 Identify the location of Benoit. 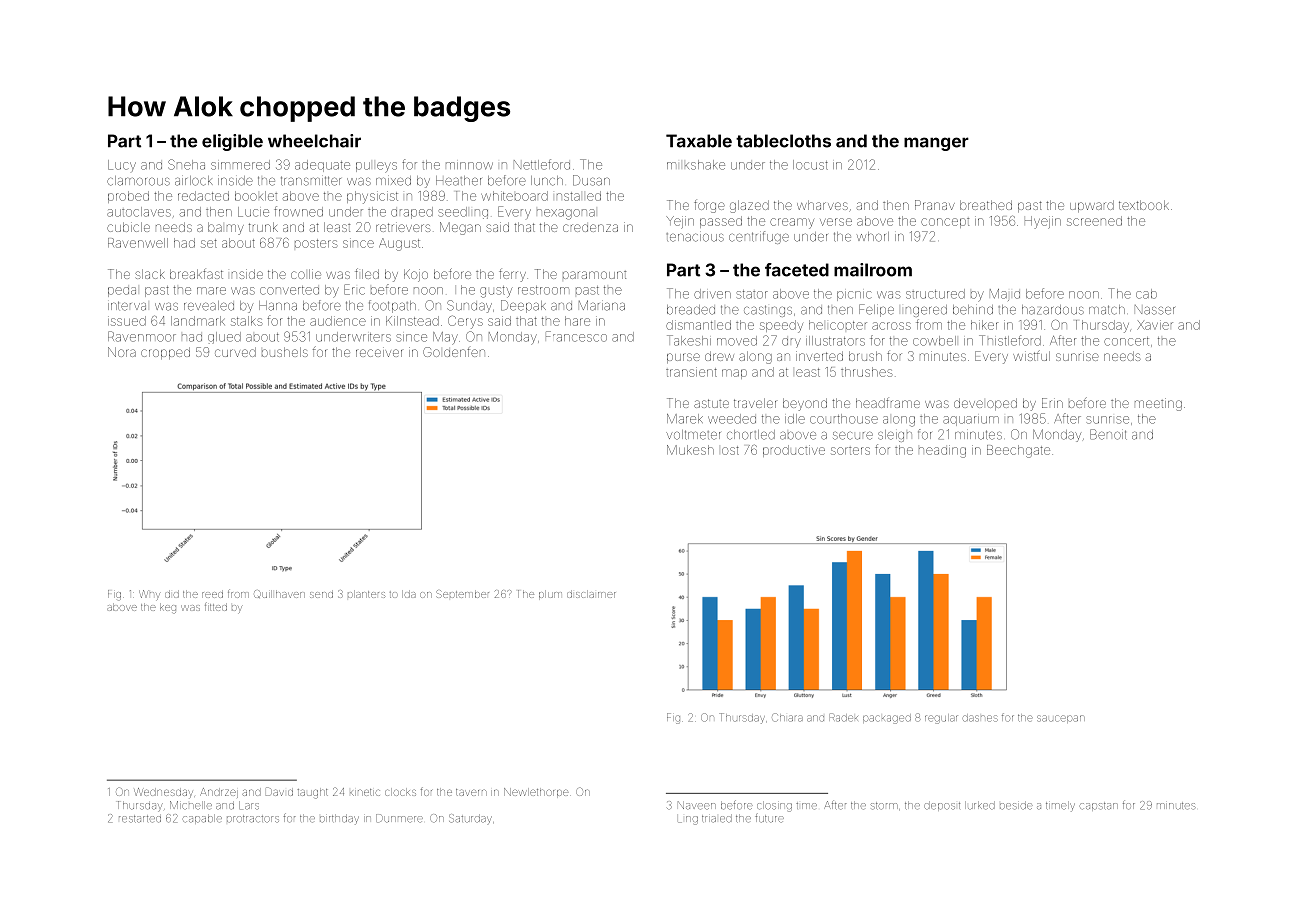
(1108, 434).
